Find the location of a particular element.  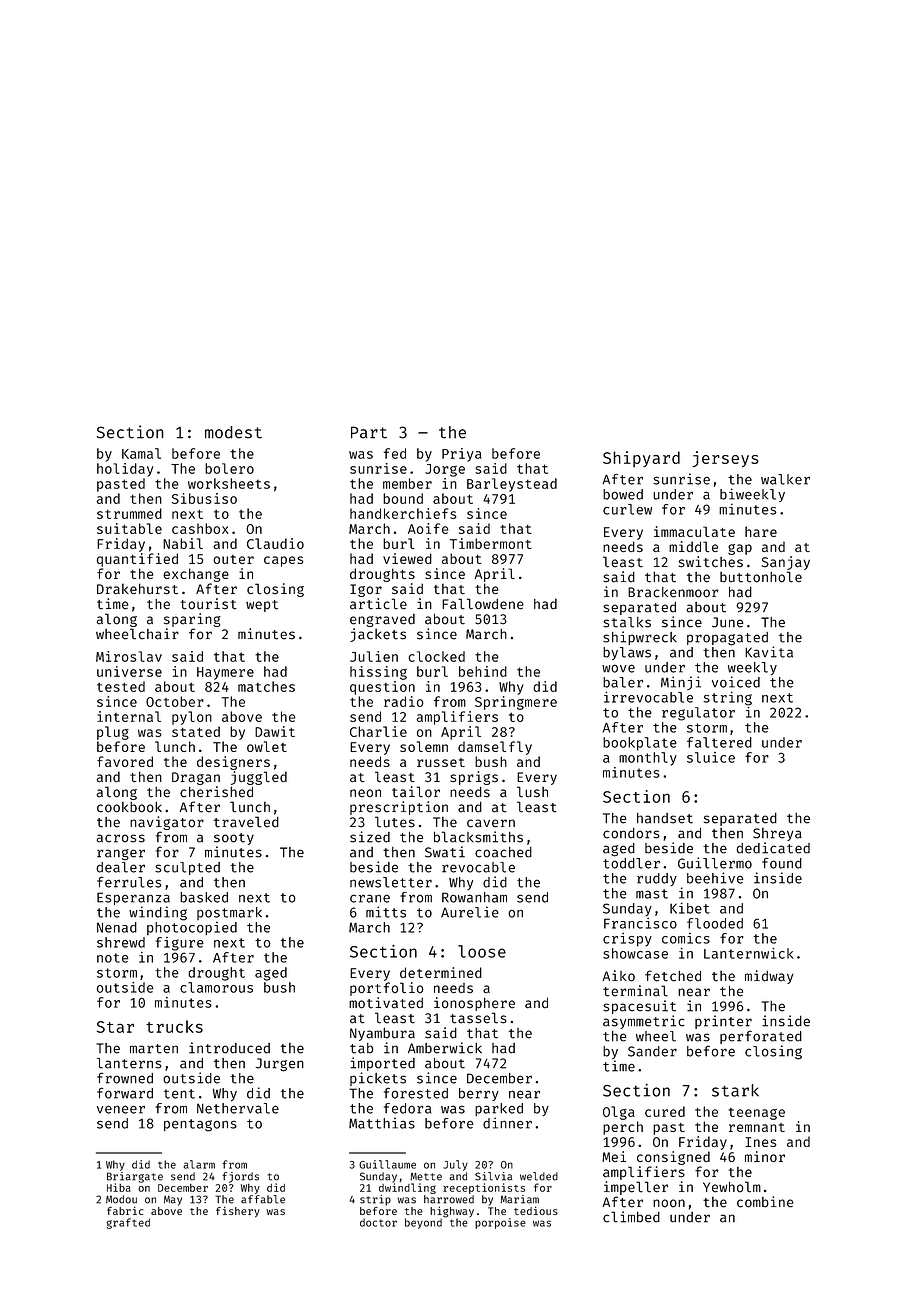

fishery is located at coordinates (238, 1212).
